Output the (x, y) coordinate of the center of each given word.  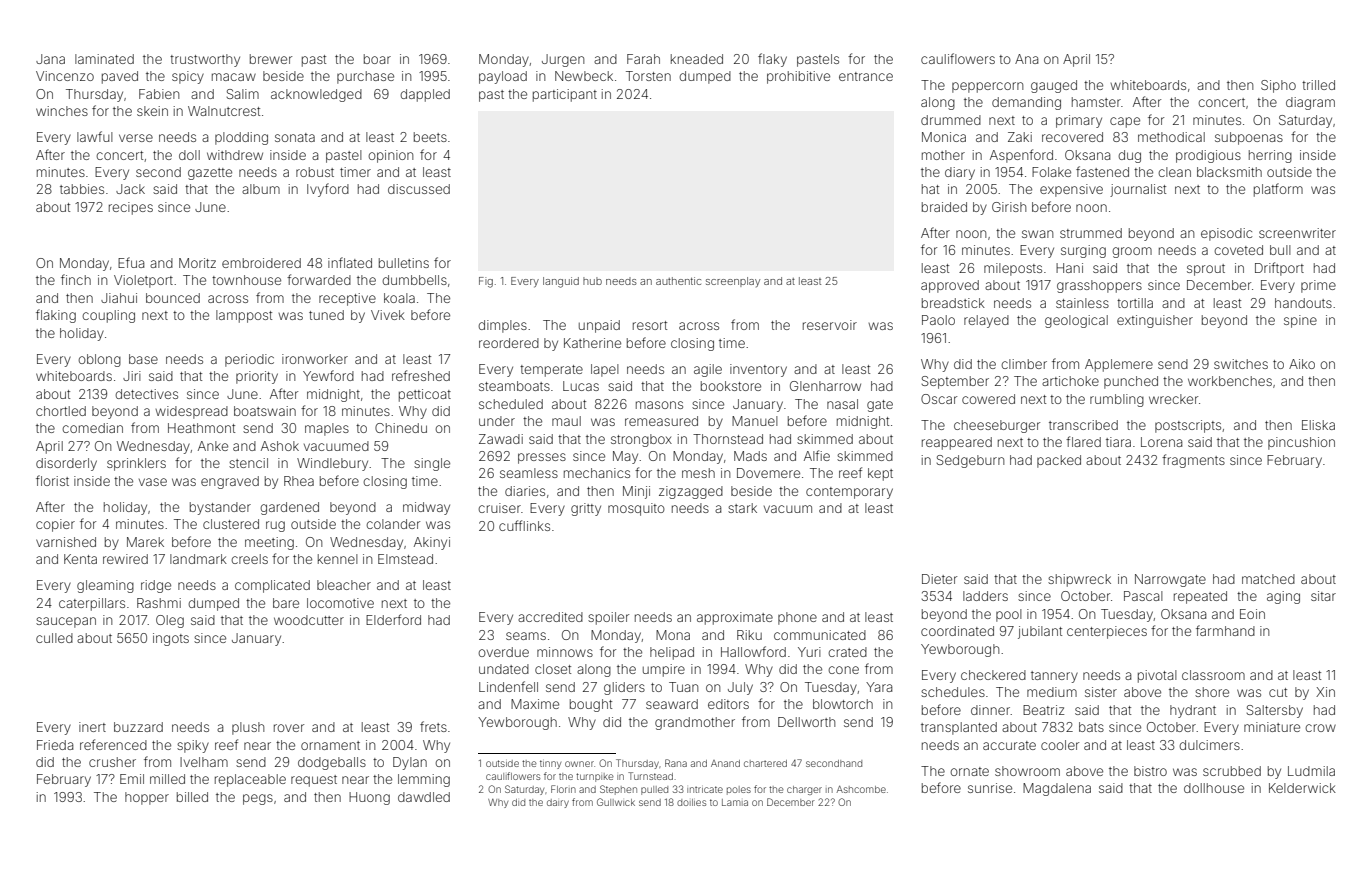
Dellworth (806, 722)
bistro (1150, 771)
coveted (1238, 250)
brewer (271, 59)
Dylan (410, 763)
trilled (1318, 85)
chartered (765, 763)
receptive (347, 299)
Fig (486, 282)
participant (565, 95)
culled (54, 638)
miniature (1272, 727)
